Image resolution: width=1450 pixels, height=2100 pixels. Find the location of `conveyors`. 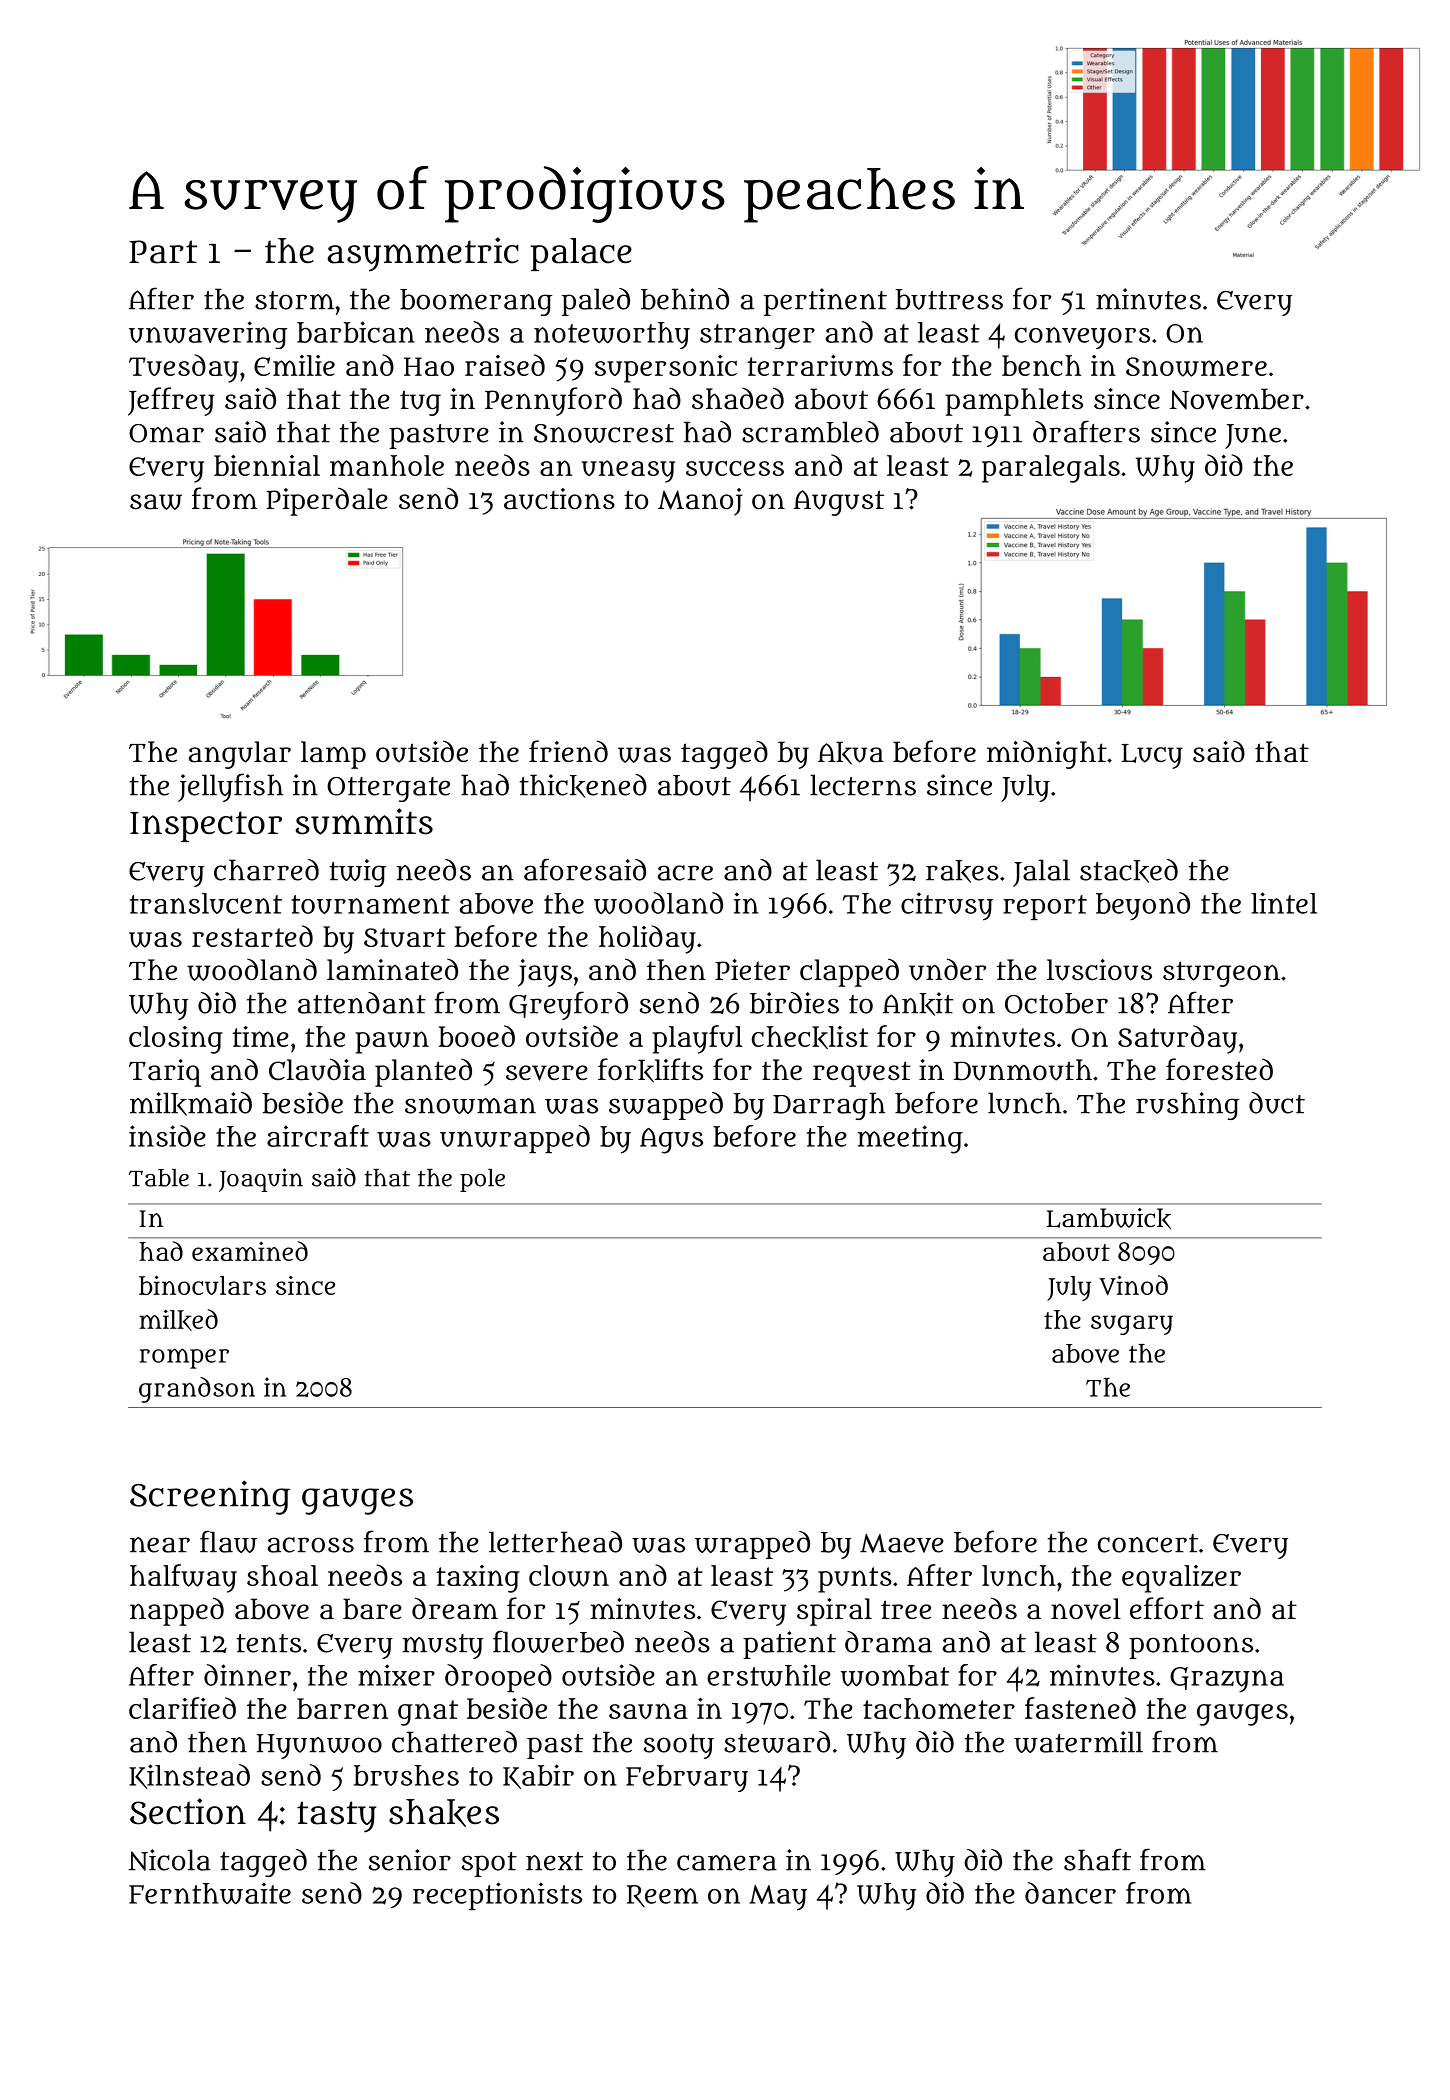

conveyors is located at coordinates (1082, 338).
